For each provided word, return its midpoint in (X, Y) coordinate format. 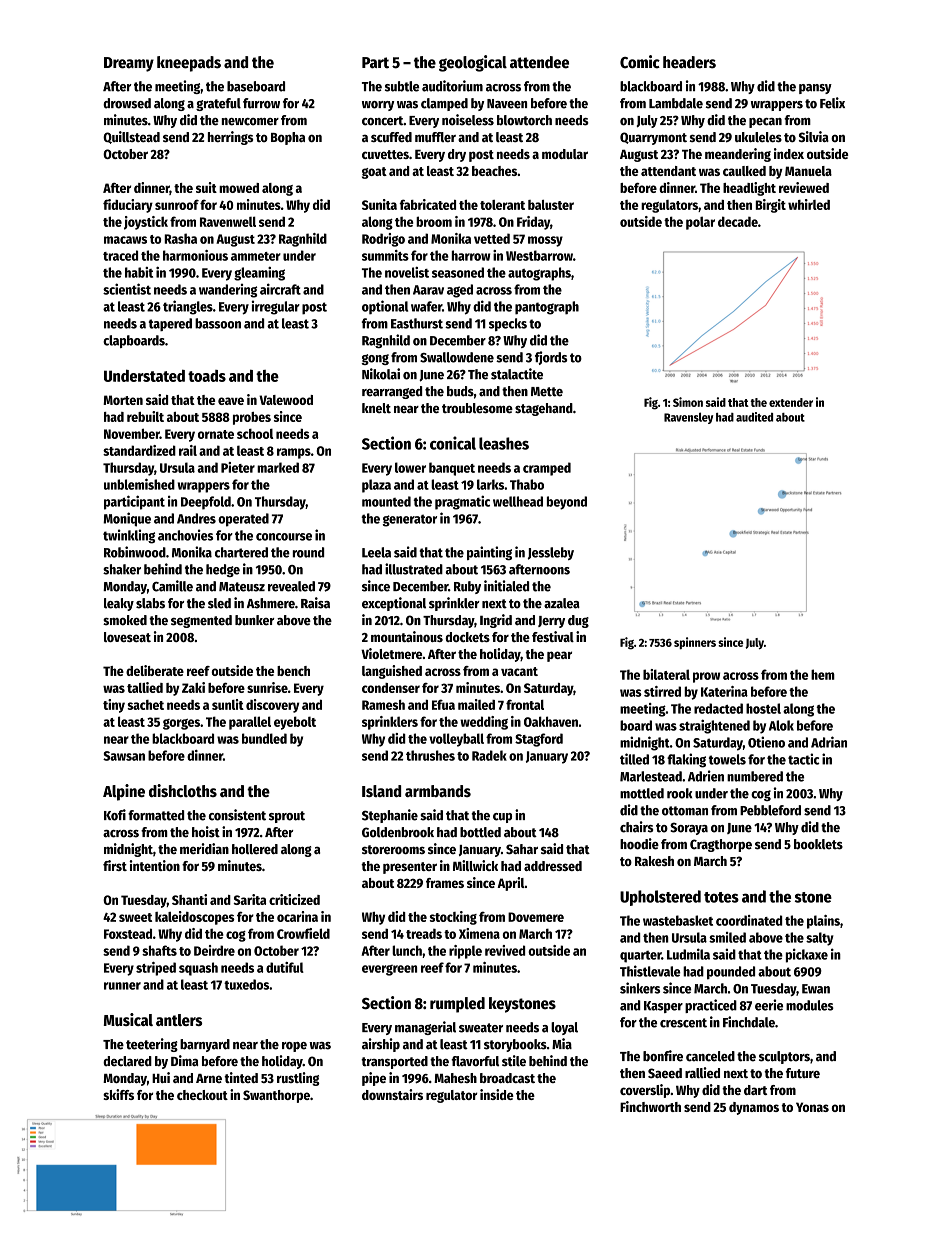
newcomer (250, 122)
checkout (202, 1095)
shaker (122, 569)
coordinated (749, 920)
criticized (294, 899)
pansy (815, 89)
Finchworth (650, 1106)
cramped (547, 469)
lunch (407, 950)
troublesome (477, 408)
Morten (123, 400)
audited (754, 417)
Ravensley (688, 418)
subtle (402, 86)
